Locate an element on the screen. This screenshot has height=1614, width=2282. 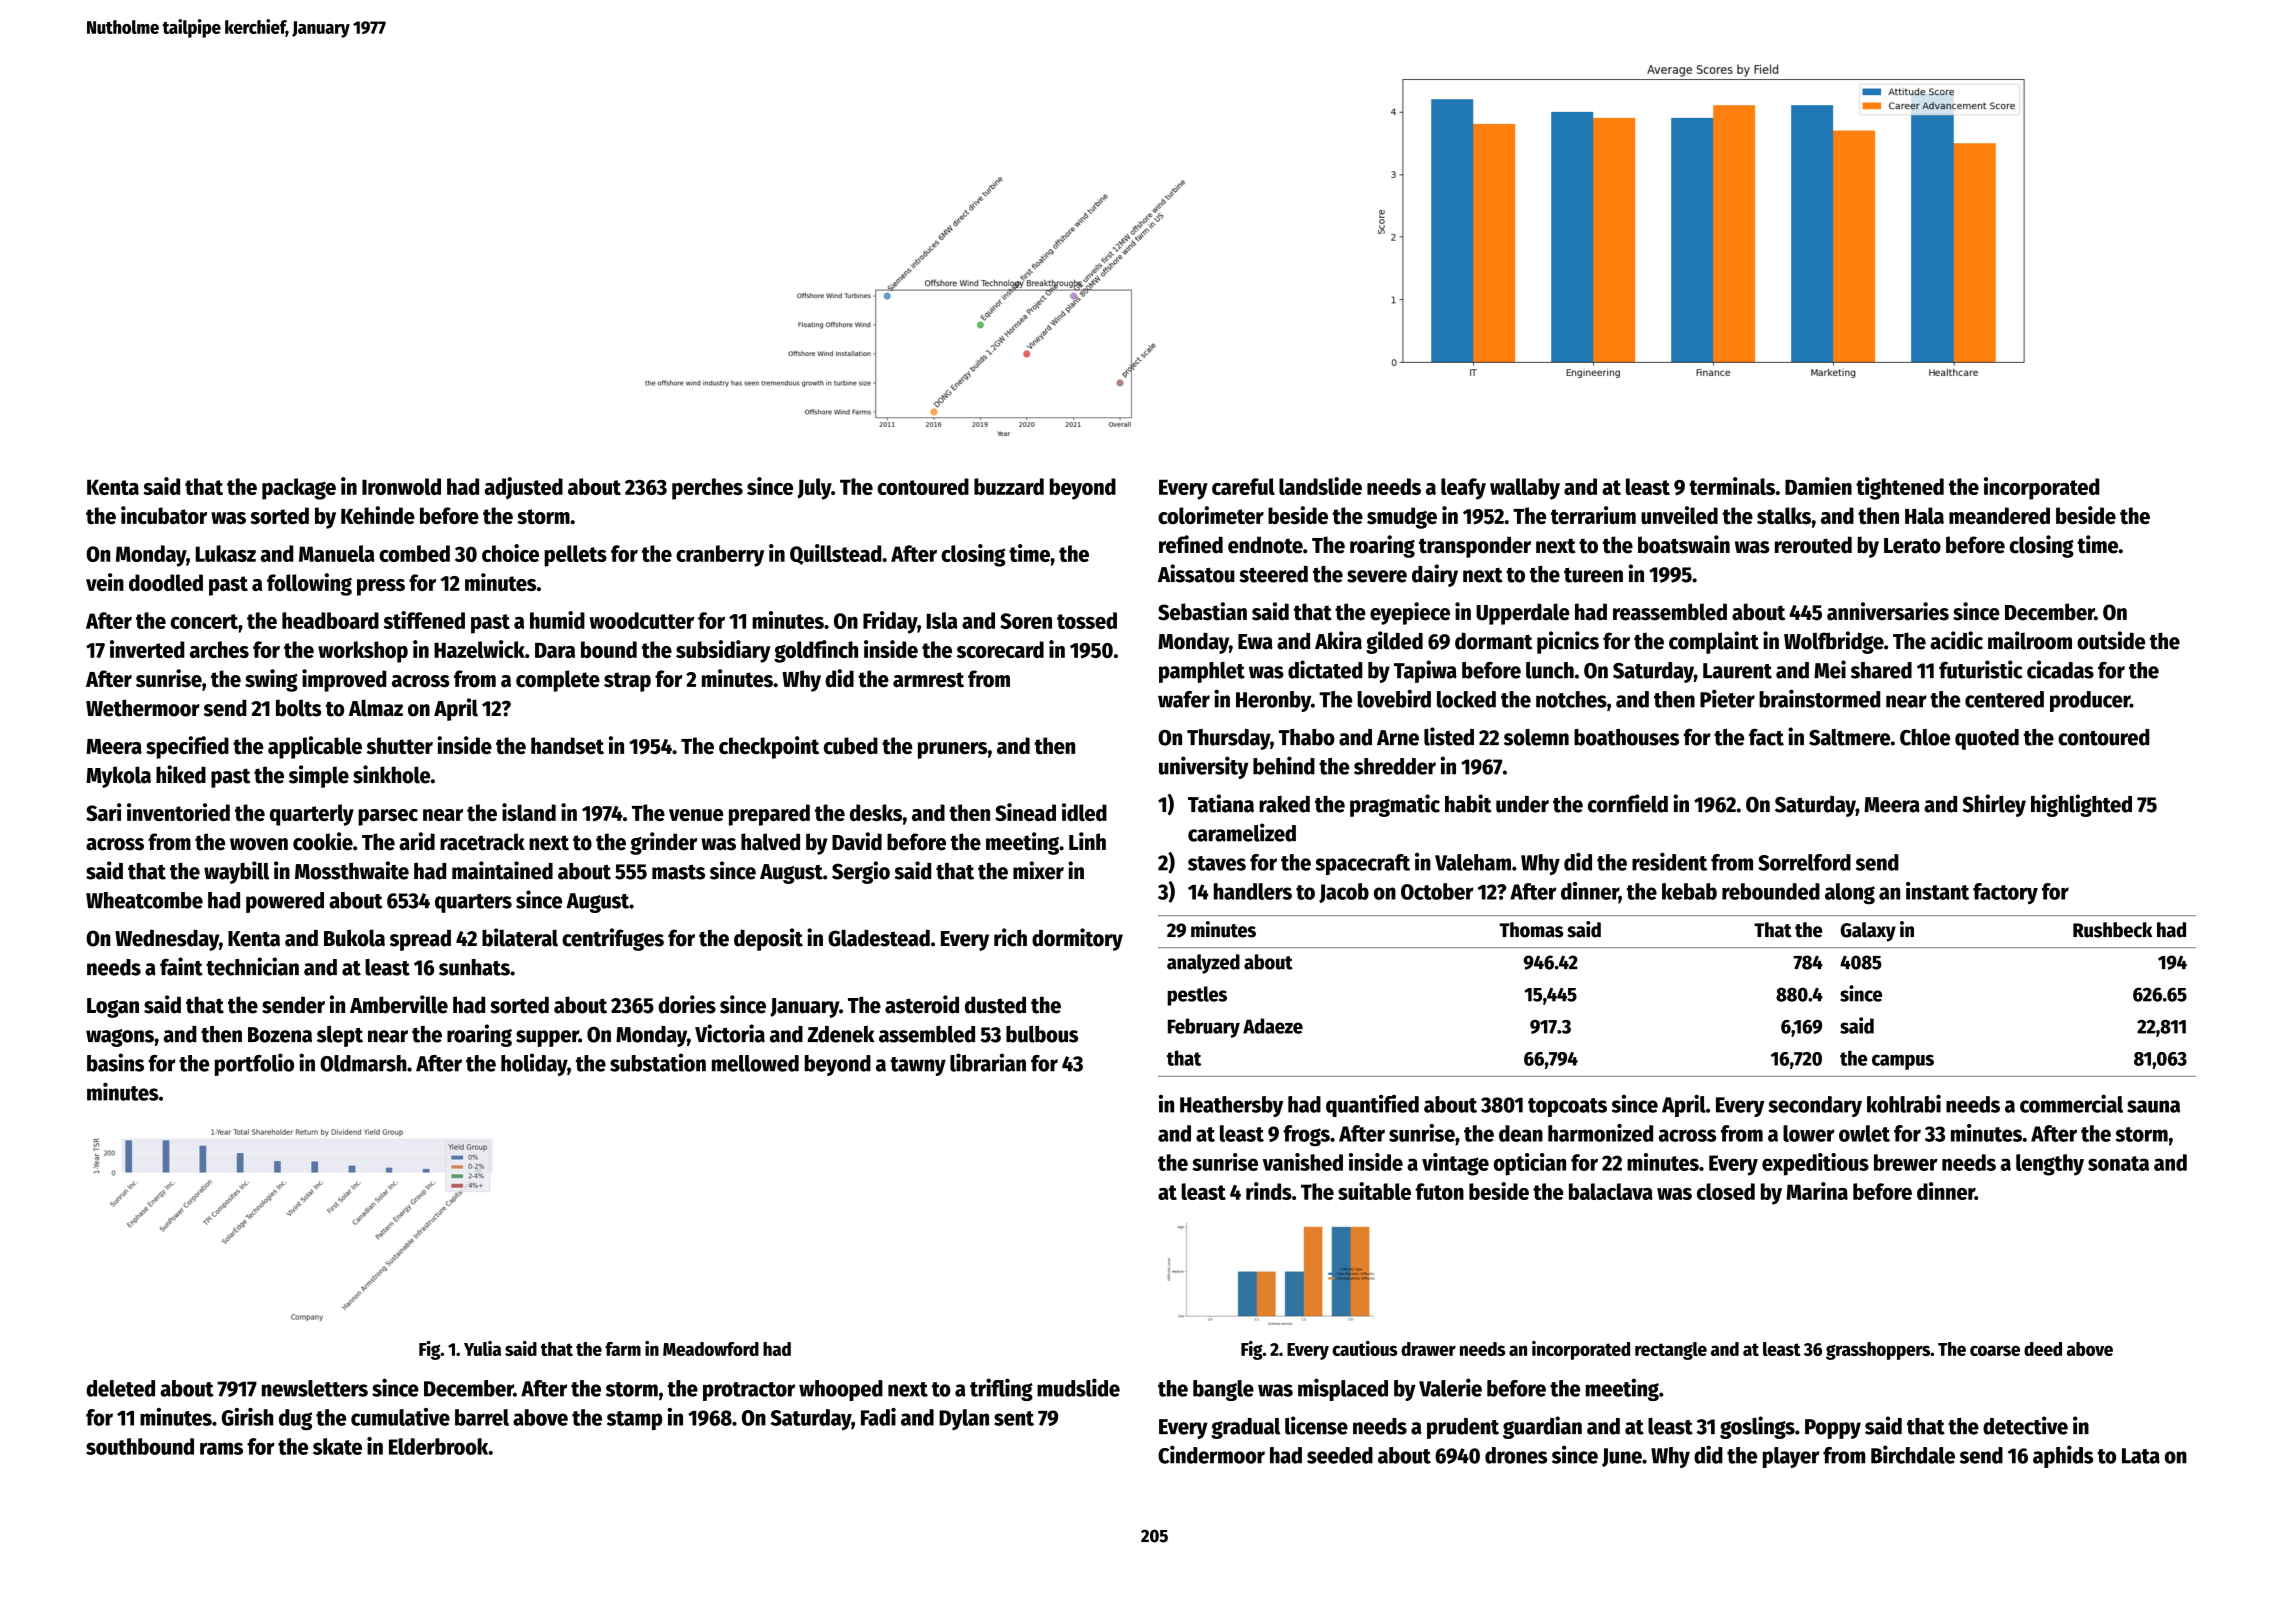
complete is located at coordinates (558, 681).
